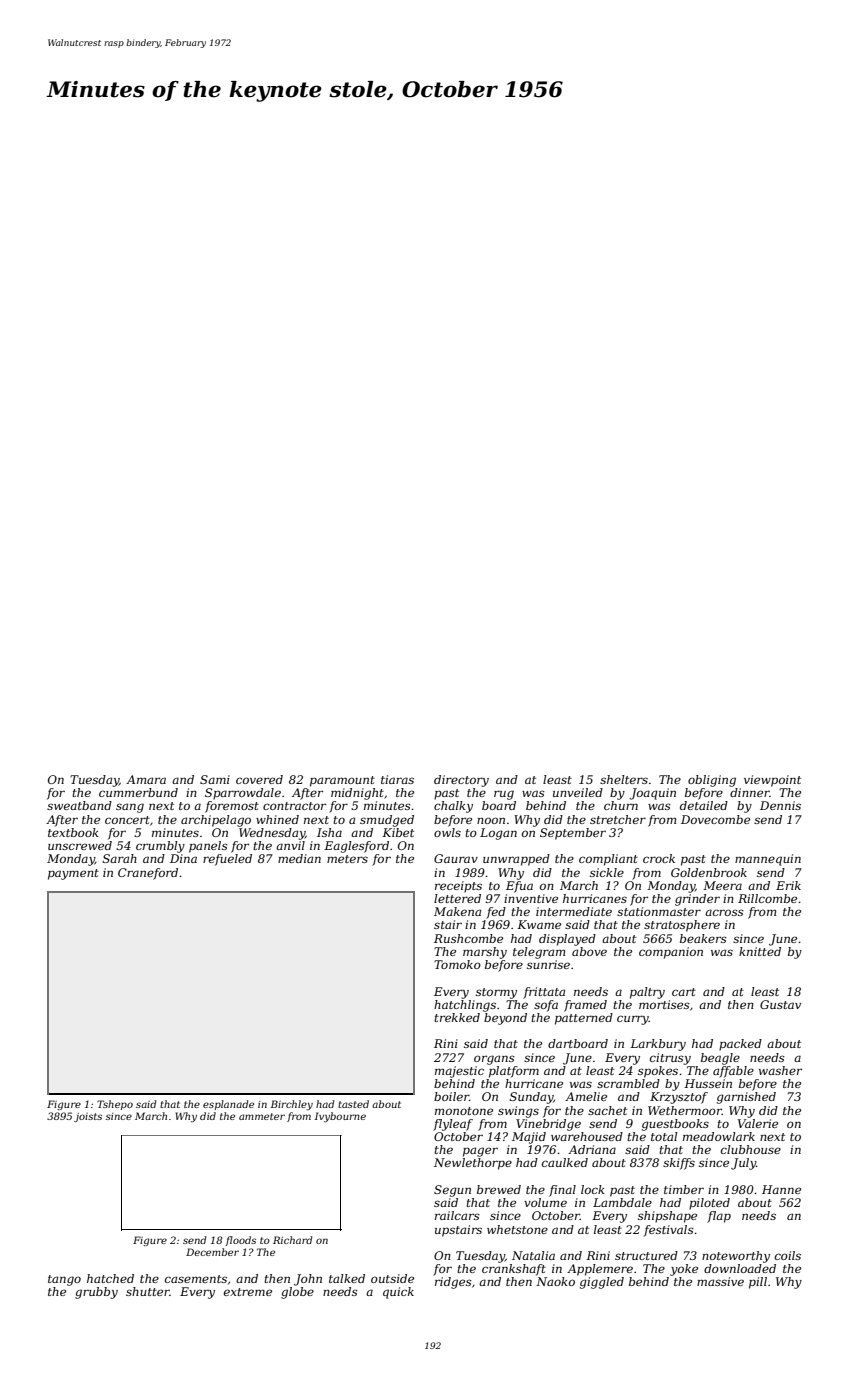  What do you see at coordinates (215, 779) in the page?
I see `Sami` at bounding box center [215, 779].
